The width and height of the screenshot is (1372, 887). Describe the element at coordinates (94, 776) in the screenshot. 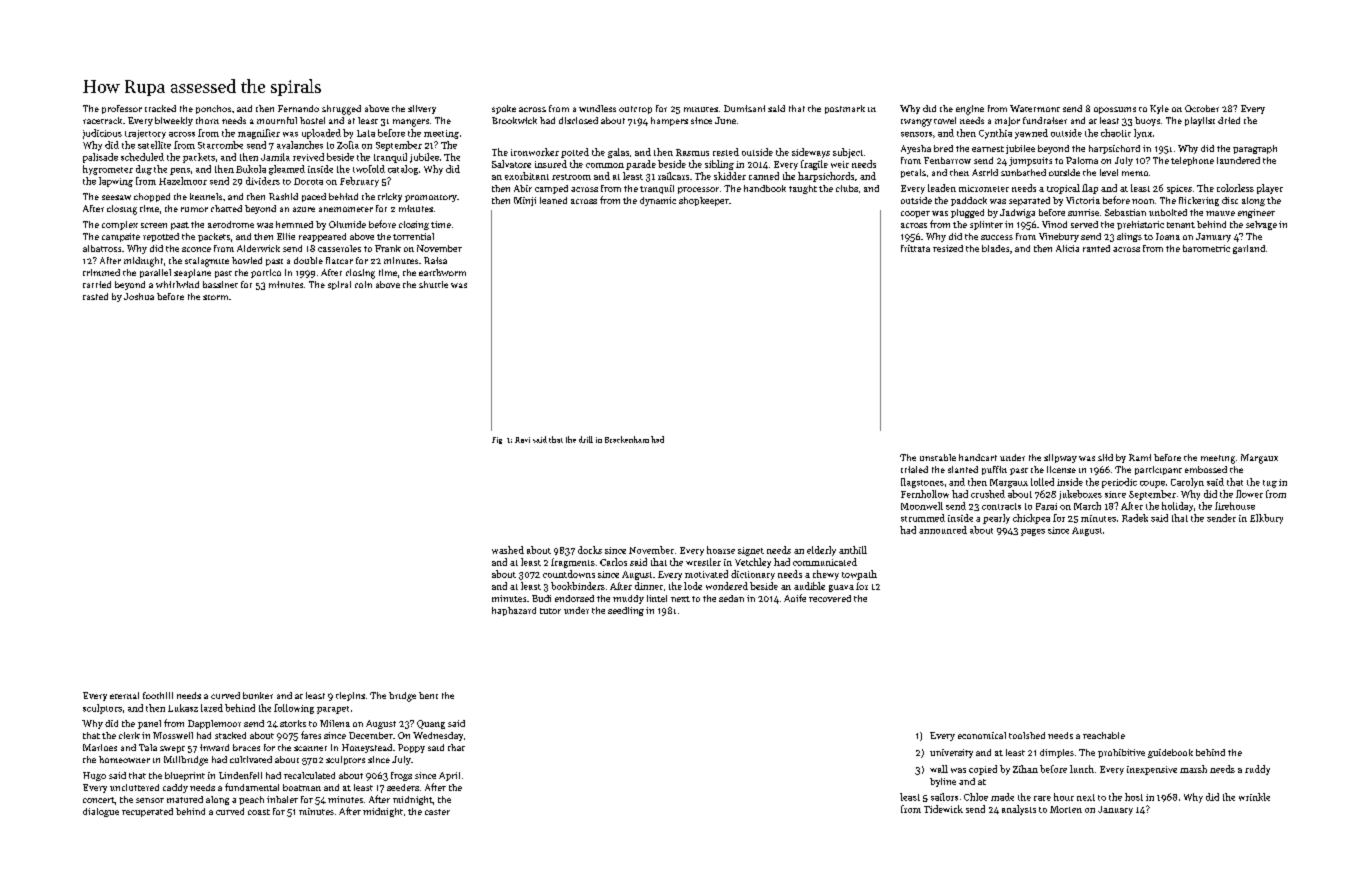

I see `Hugo` at that location.
